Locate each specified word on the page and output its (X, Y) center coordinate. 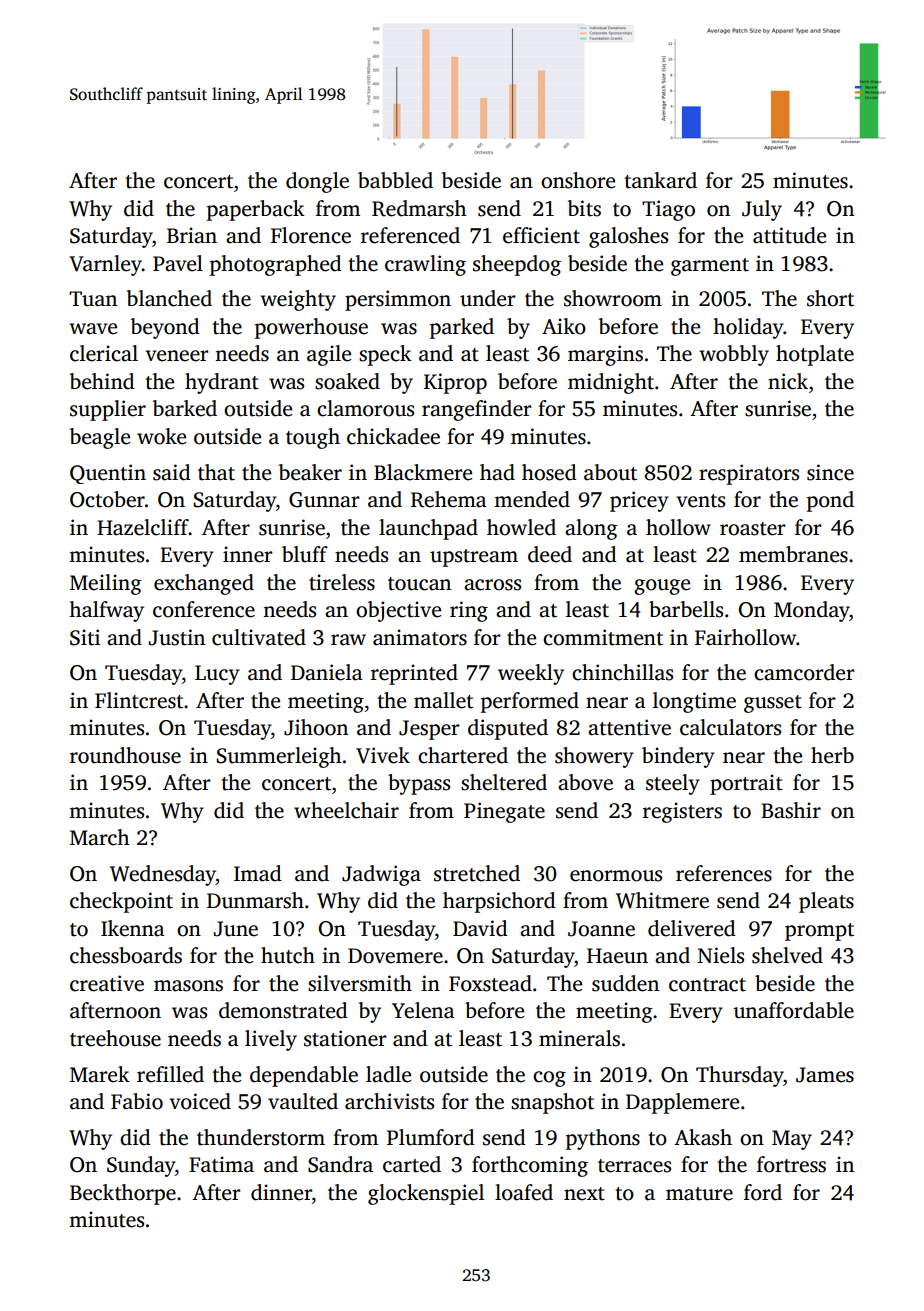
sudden (625, 983)
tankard (660, 180)
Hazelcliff (143, 527)
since (830, 472)
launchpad (428, 529)
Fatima (221, 1164)
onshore (578, 180)
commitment (603, 637)
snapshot (552, 1103)
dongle (317, 182)
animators (420, 637)
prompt (819, 932)
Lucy (217, 675)
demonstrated (283, 1010)
